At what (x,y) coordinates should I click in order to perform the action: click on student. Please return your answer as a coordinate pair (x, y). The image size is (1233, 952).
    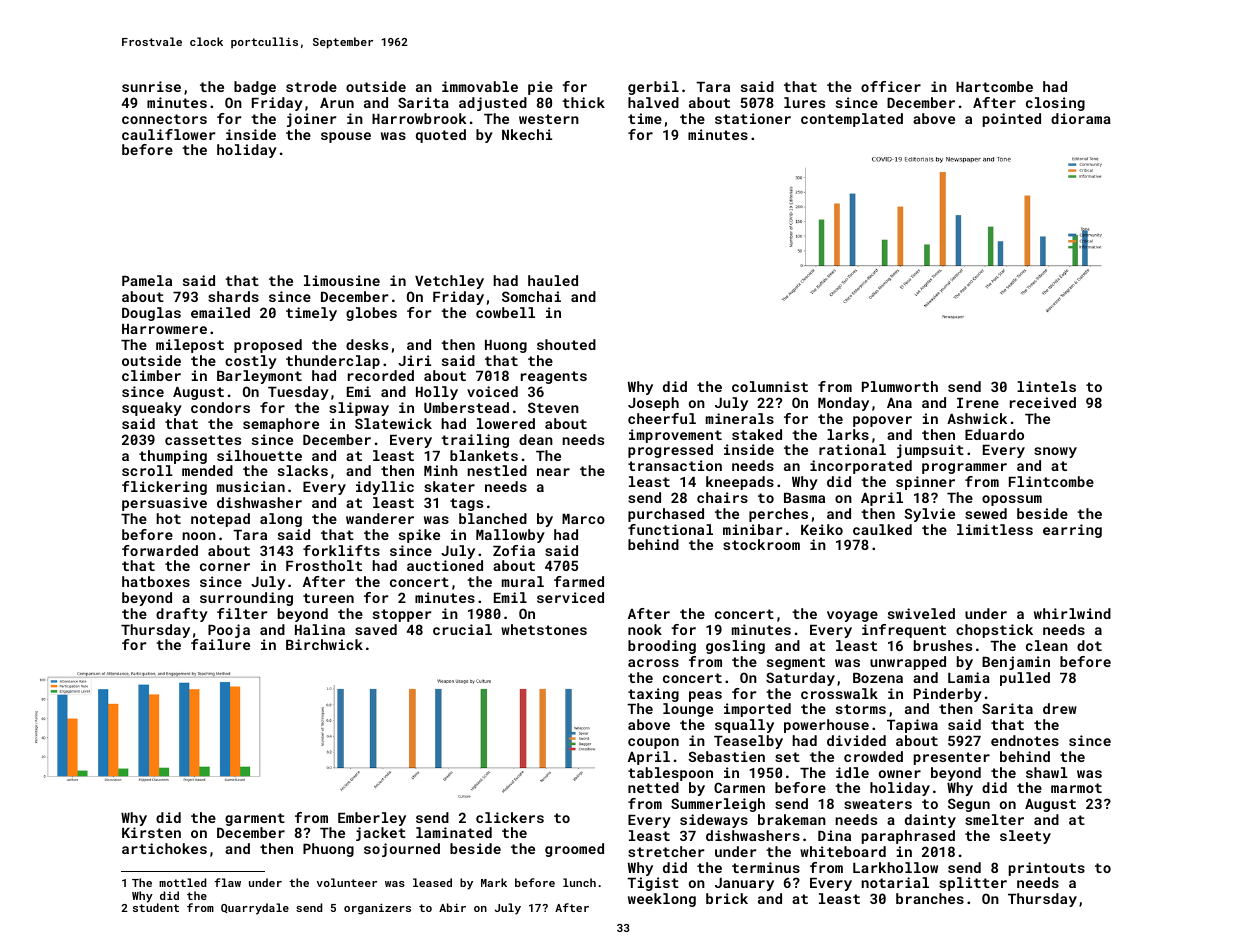
    Looking at the image, I should click on (156, 907).
